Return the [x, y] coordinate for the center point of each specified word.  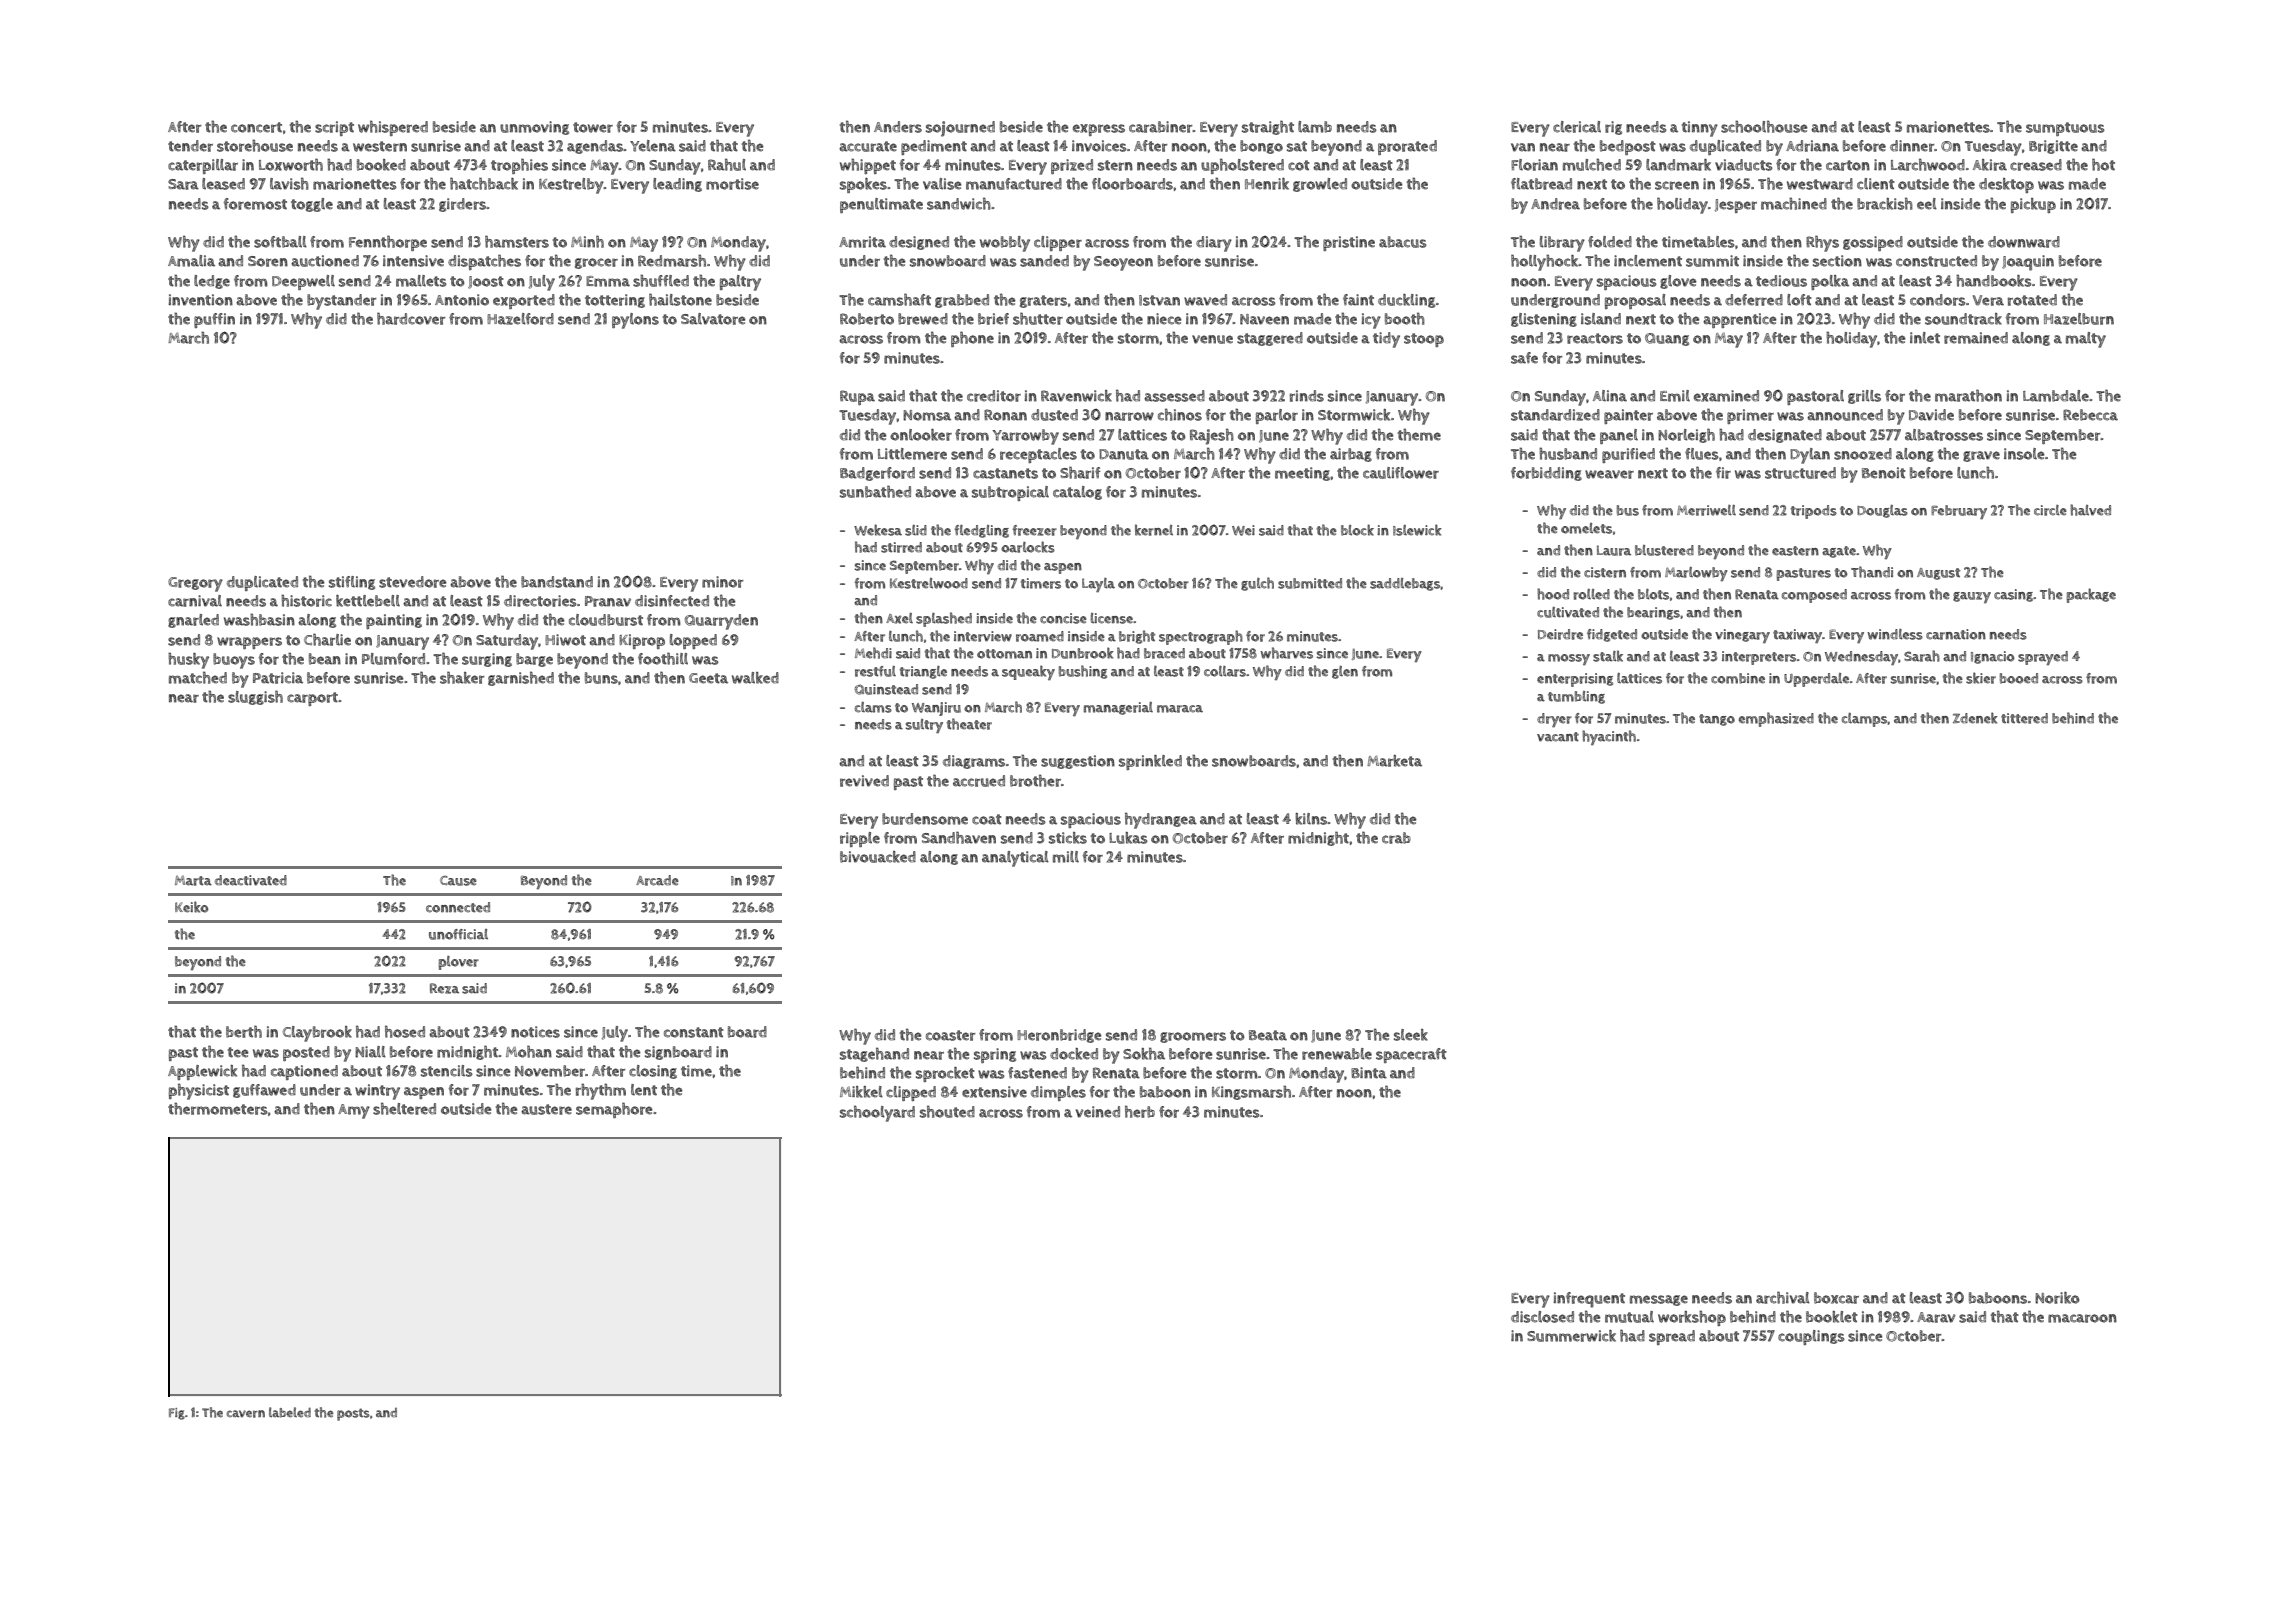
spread [1672, 1337]
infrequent [1589, 1300]
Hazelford [520, 319]
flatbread [1541, 184]
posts [353, 1414]
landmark [1678, 165]
